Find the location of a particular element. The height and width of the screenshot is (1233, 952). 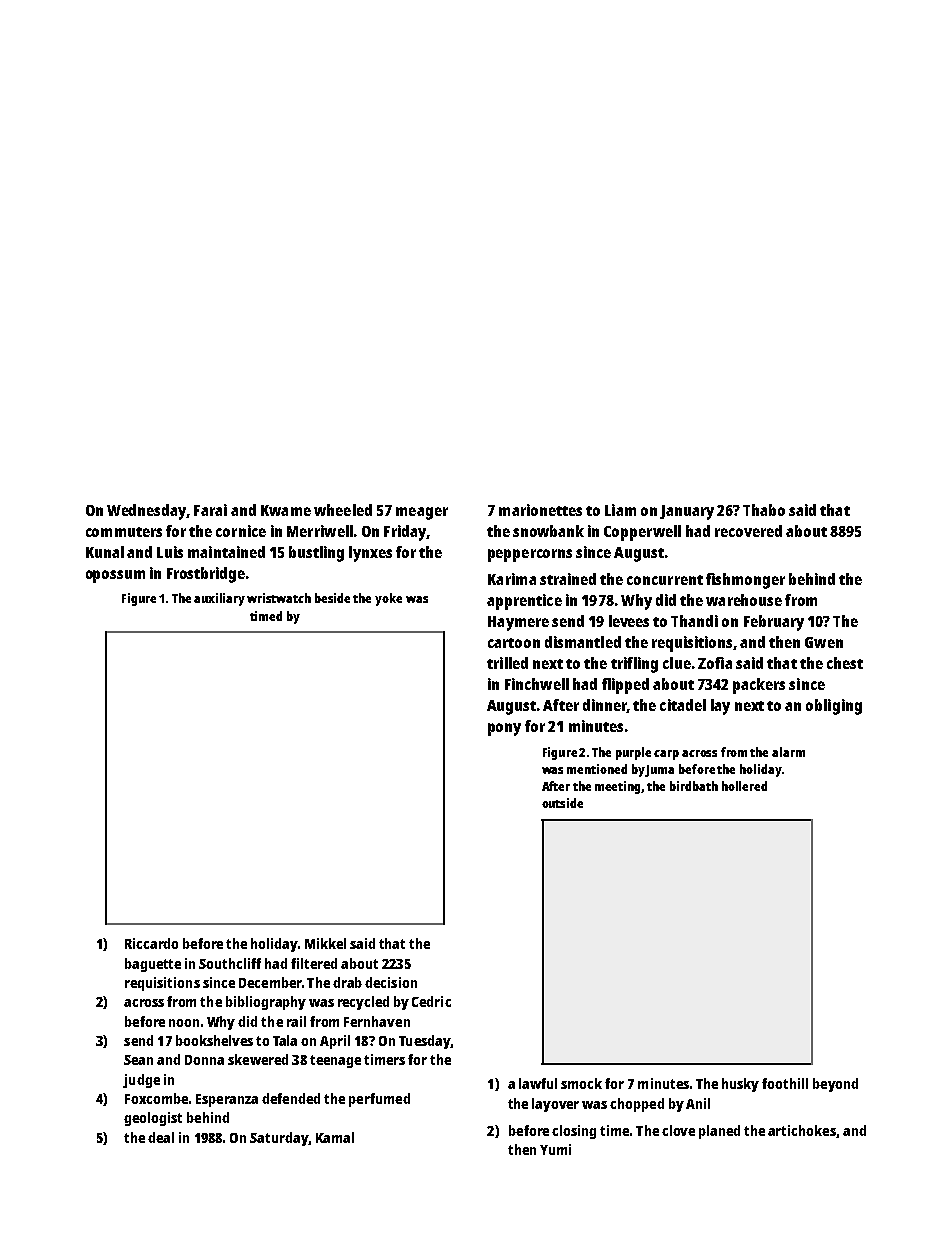

Yumi is located at coordinates (555, 1149).
